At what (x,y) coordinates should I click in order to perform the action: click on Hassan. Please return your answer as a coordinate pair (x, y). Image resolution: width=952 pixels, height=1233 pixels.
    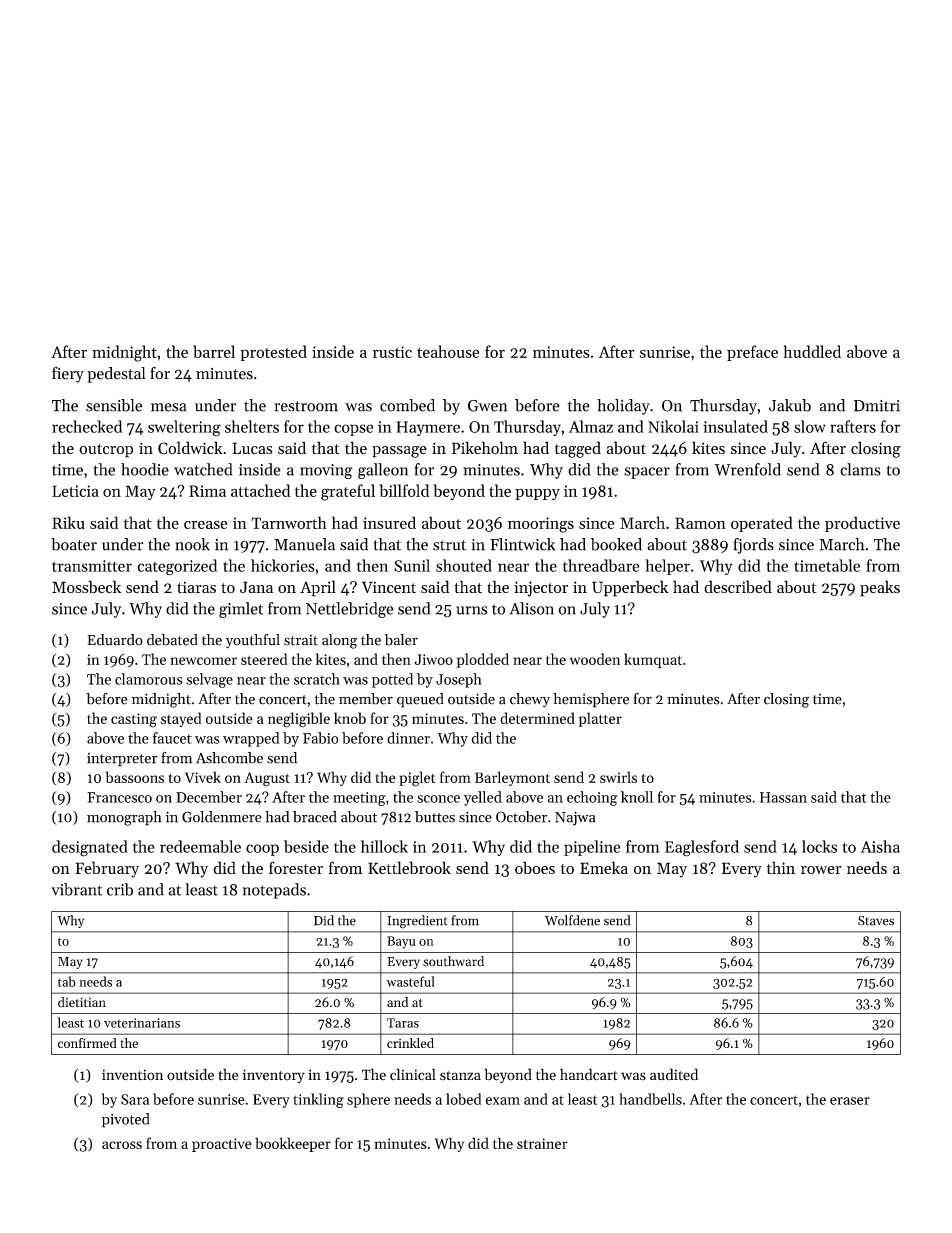
    Looking at the image, I should click on (783, 797).
